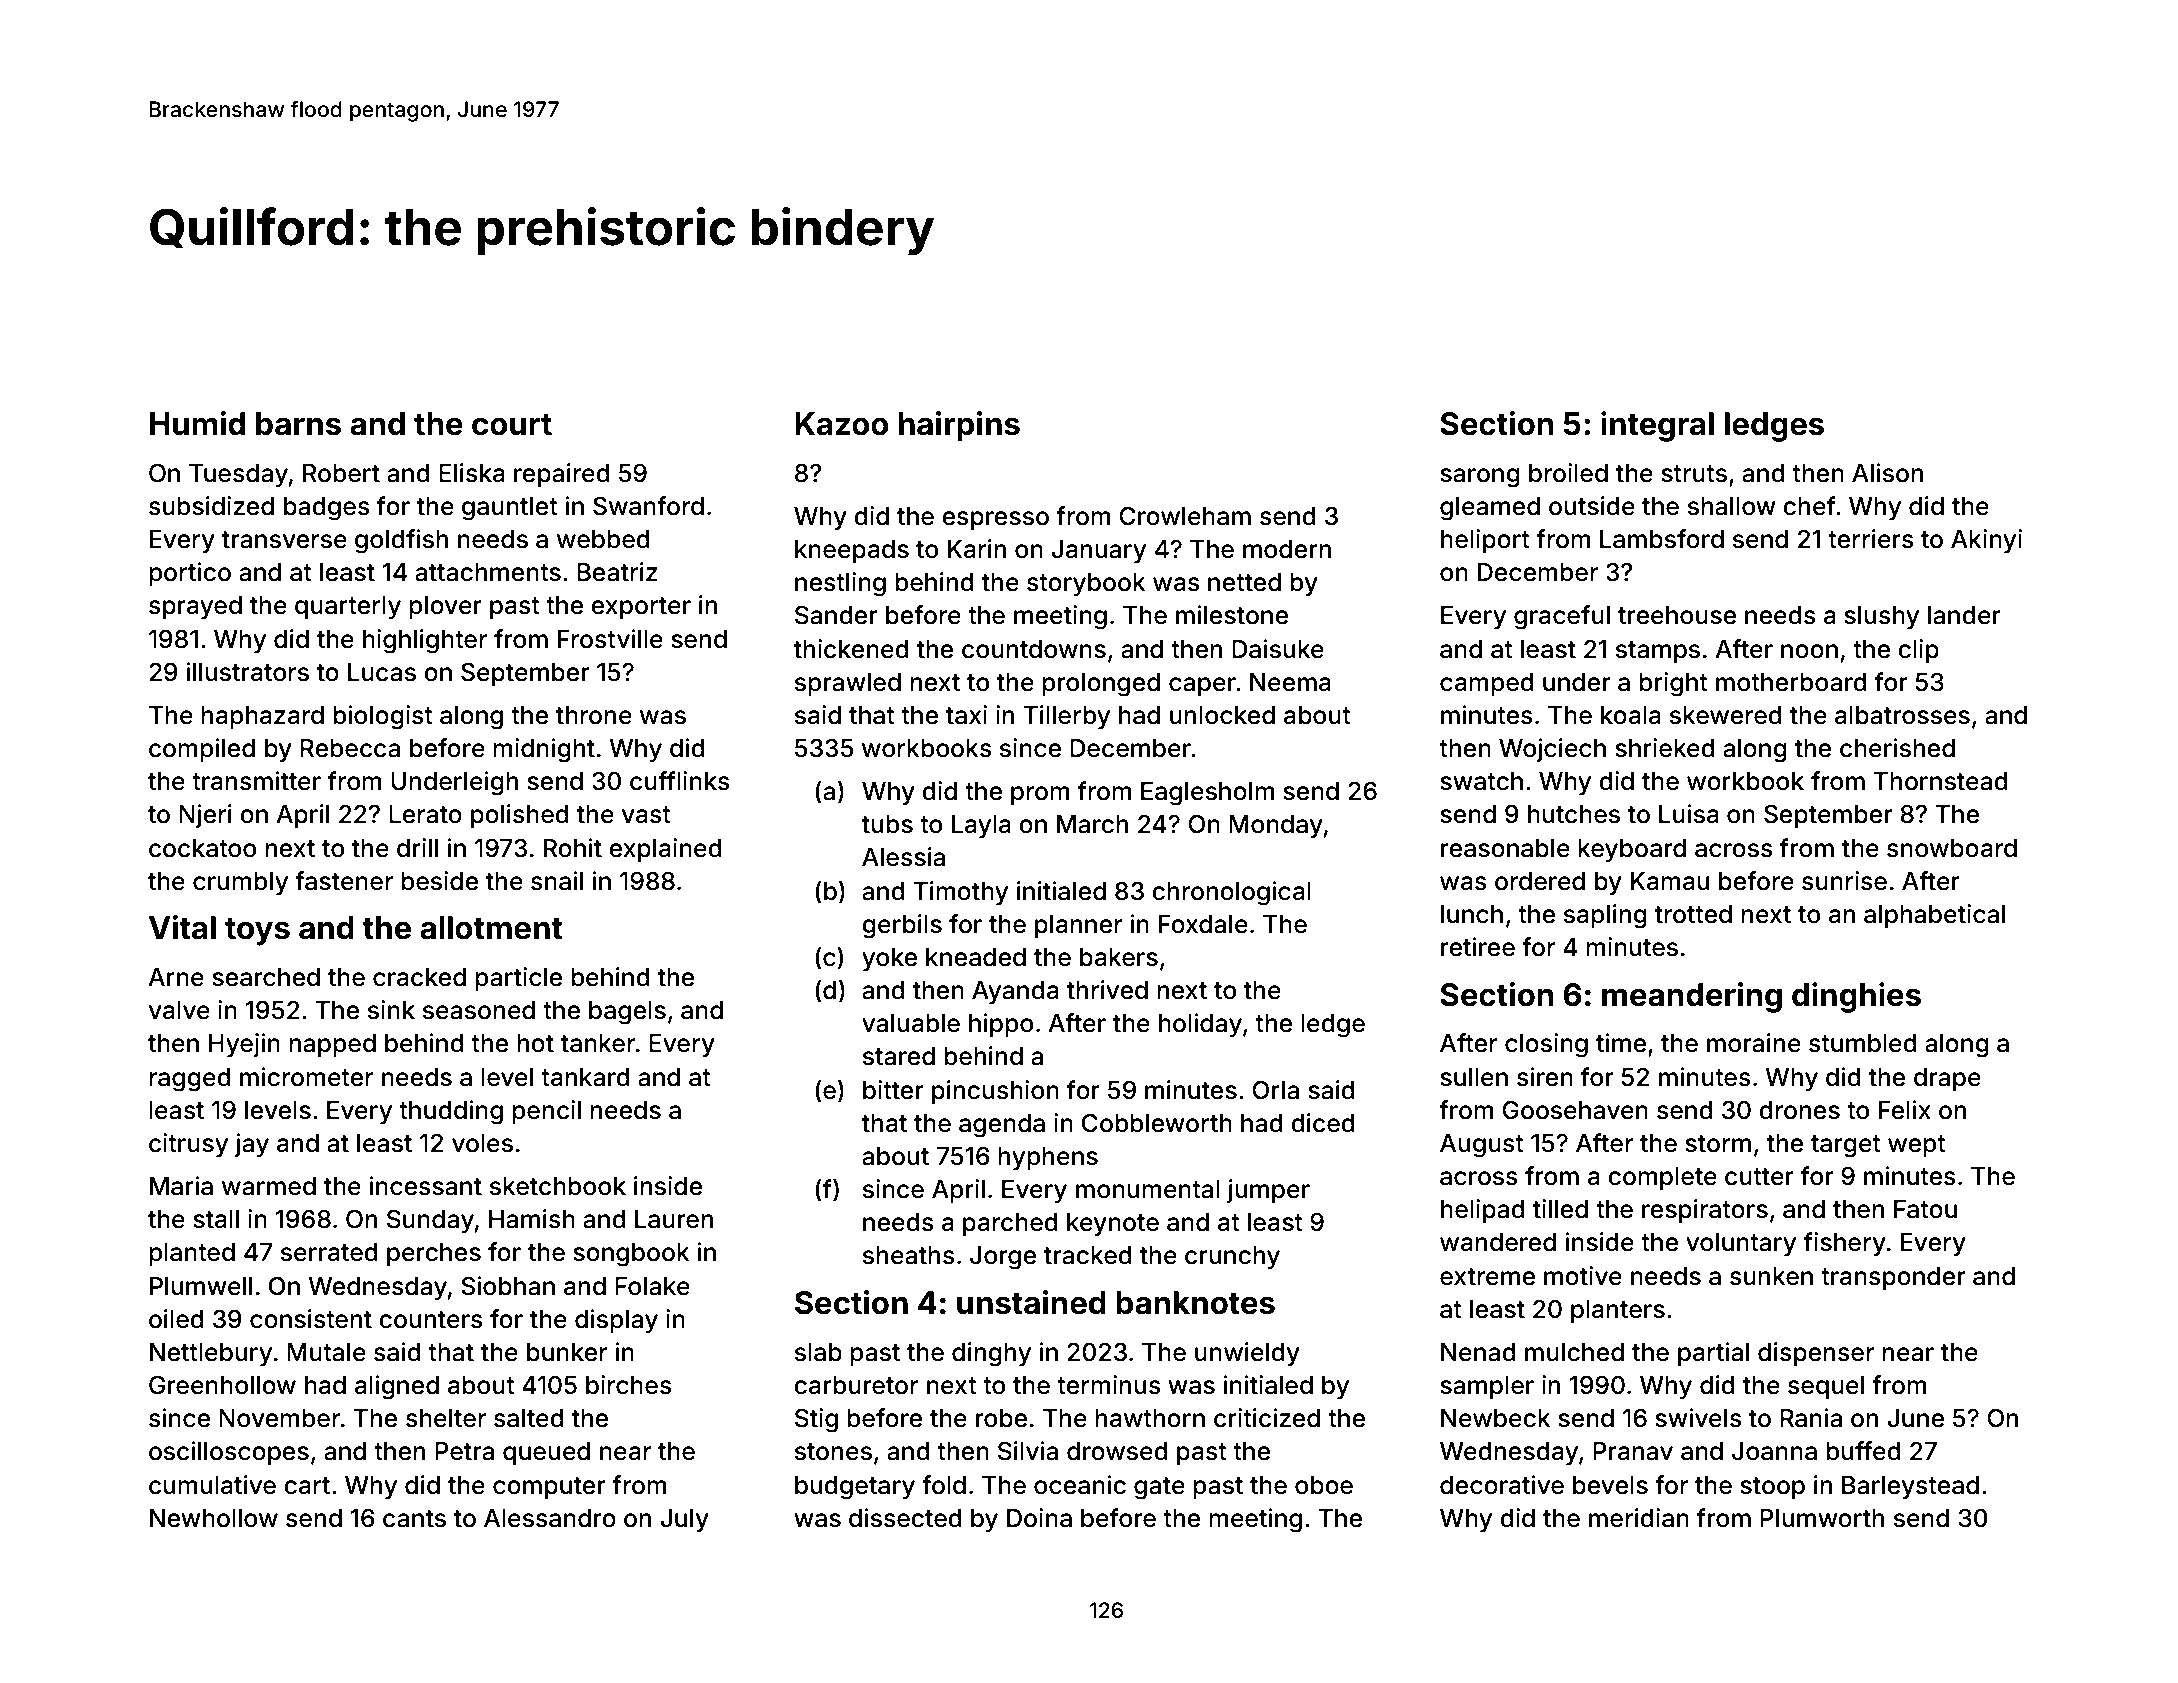 This screenshot has height=1683, width=2178. What do you see at coordinates (842, 424) in the screenshot?
I see `Kazoo` at bounding box center [842, 424].
